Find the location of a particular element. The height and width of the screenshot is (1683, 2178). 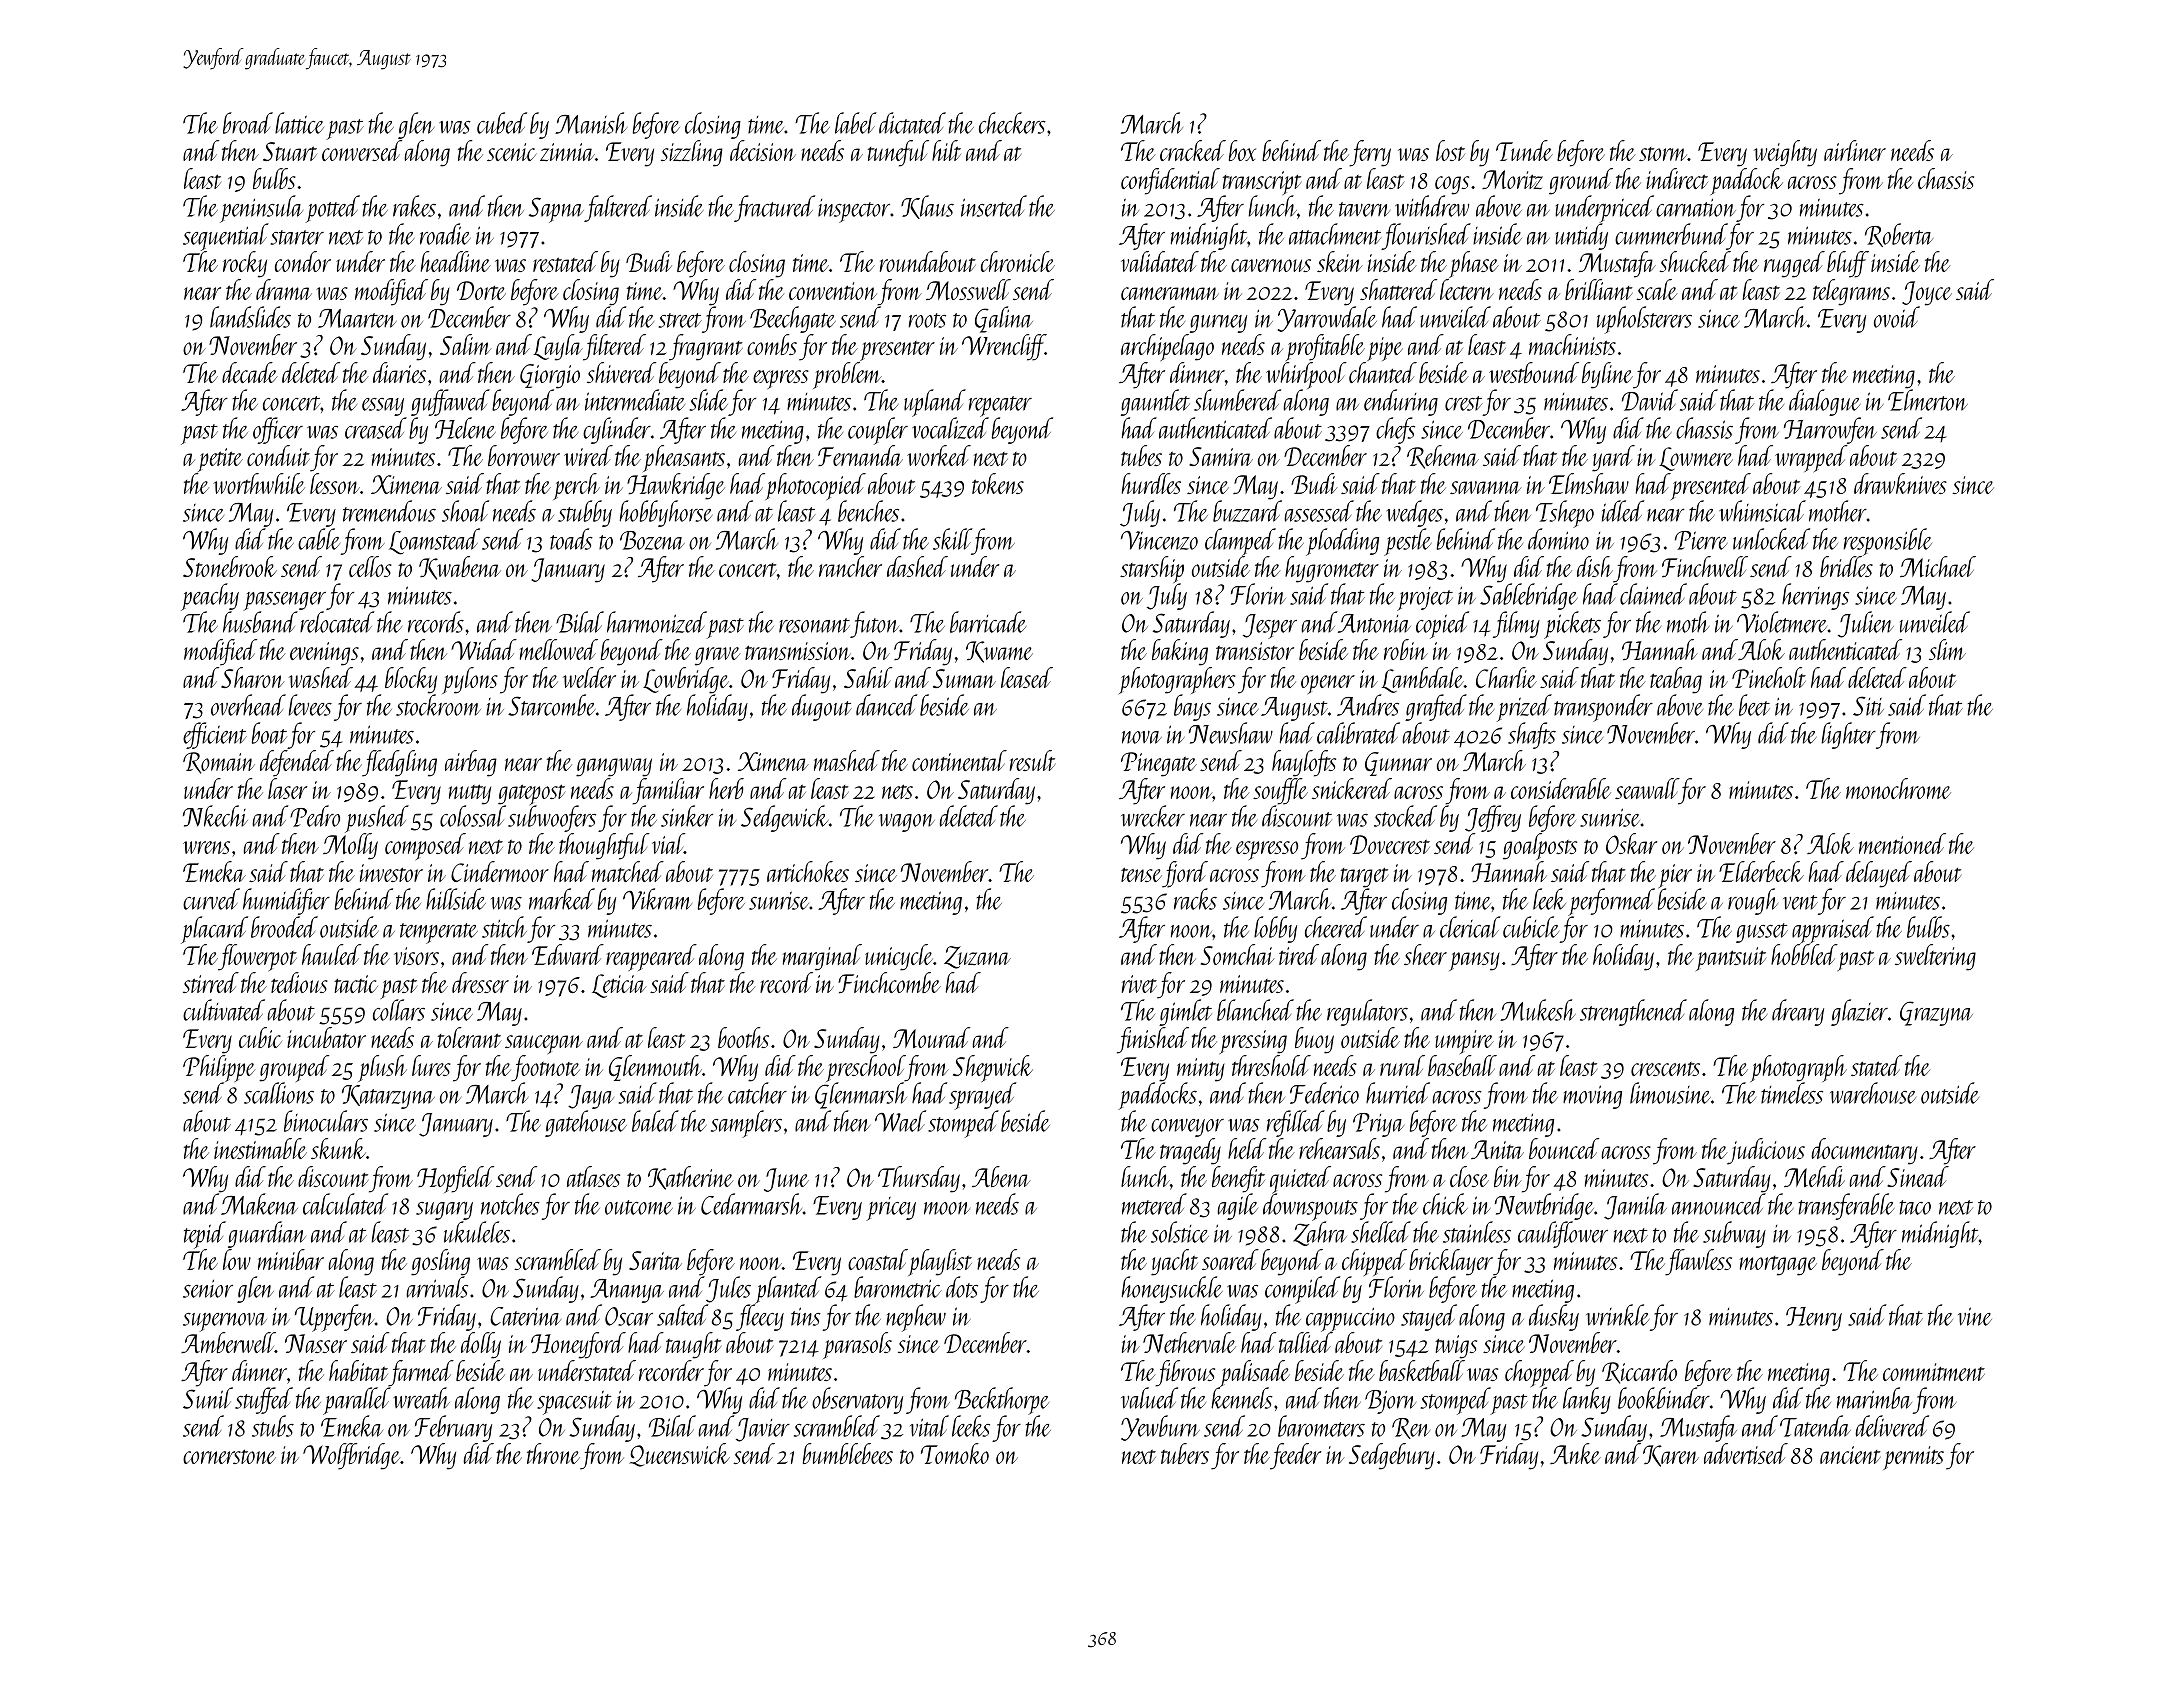

skill is located at coordinates (952, 539).
